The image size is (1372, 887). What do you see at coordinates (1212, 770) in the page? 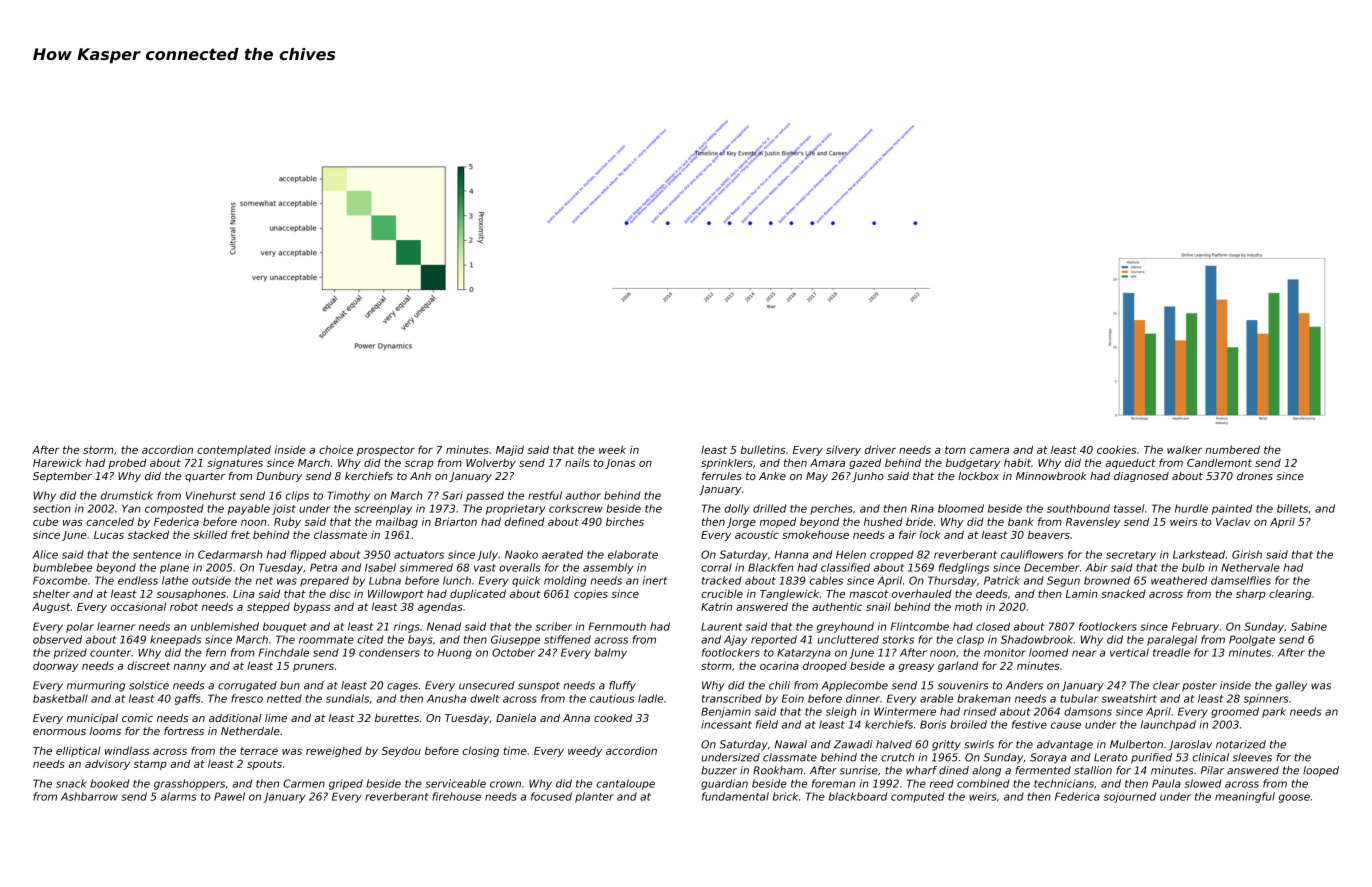
I see `Pilar` at bounding box center [1212, 770].
